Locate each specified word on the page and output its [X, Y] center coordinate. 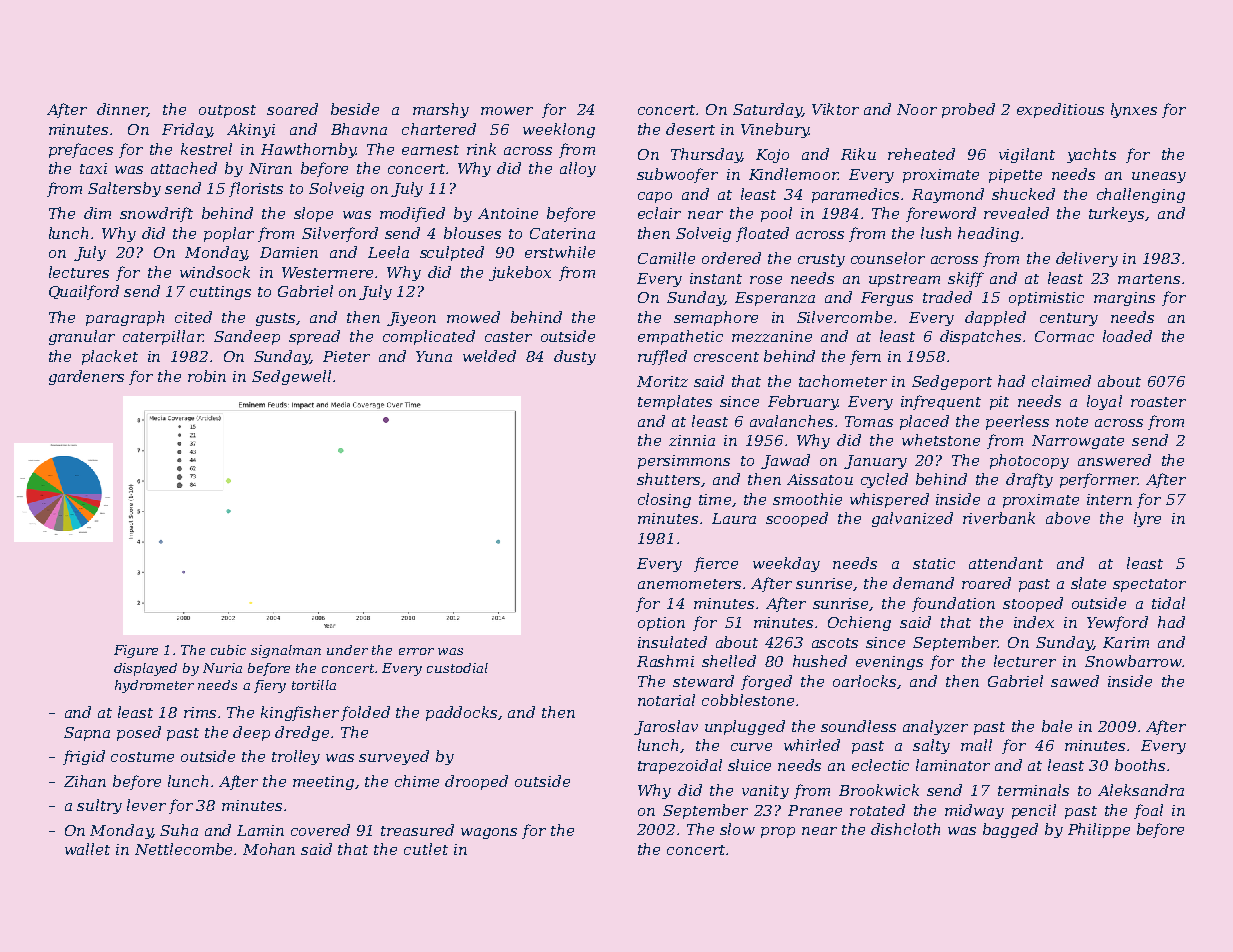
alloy [578, 169]
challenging [1141, 195]
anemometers [689, 584]
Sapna [87, 734]
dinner [122, 110]
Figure [136, 651]
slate [1088, 583]
